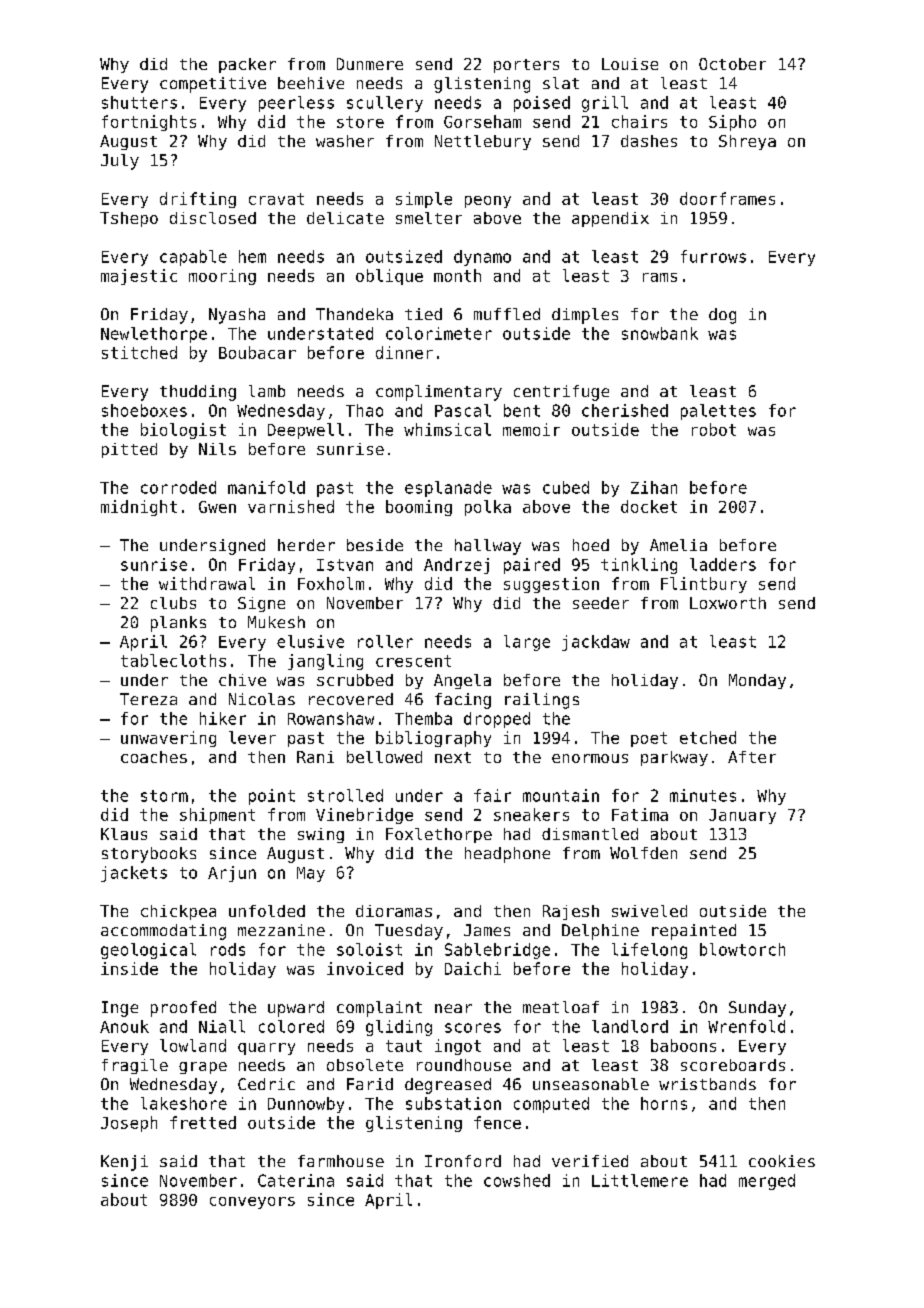 The width and height of the document is (924, 1308). What do you see at coordinates (482, 121) in the document?
I see `Gorseham` at bounding box center [482, 121].
